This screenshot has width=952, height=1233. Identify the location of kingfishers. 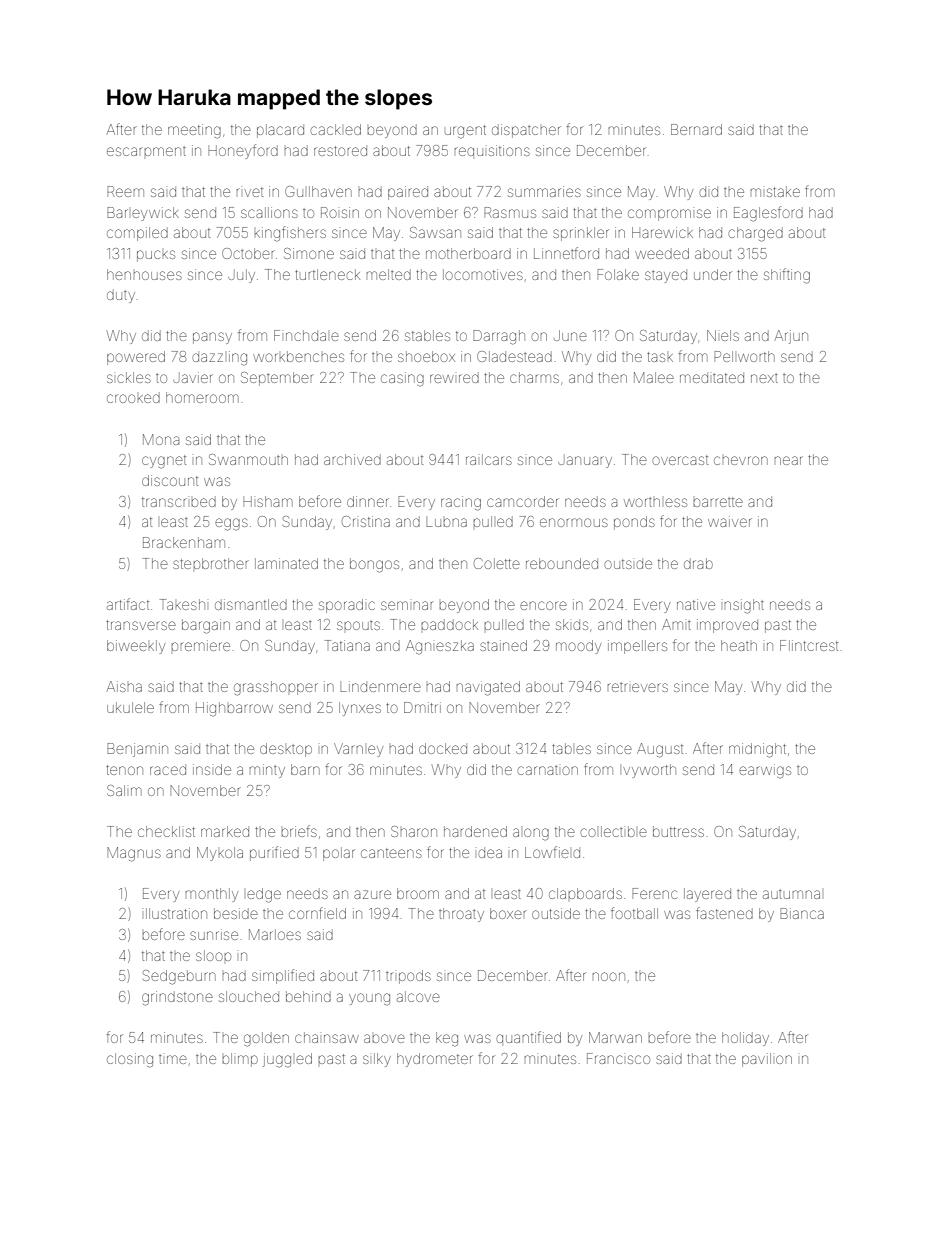
(290, 234).
